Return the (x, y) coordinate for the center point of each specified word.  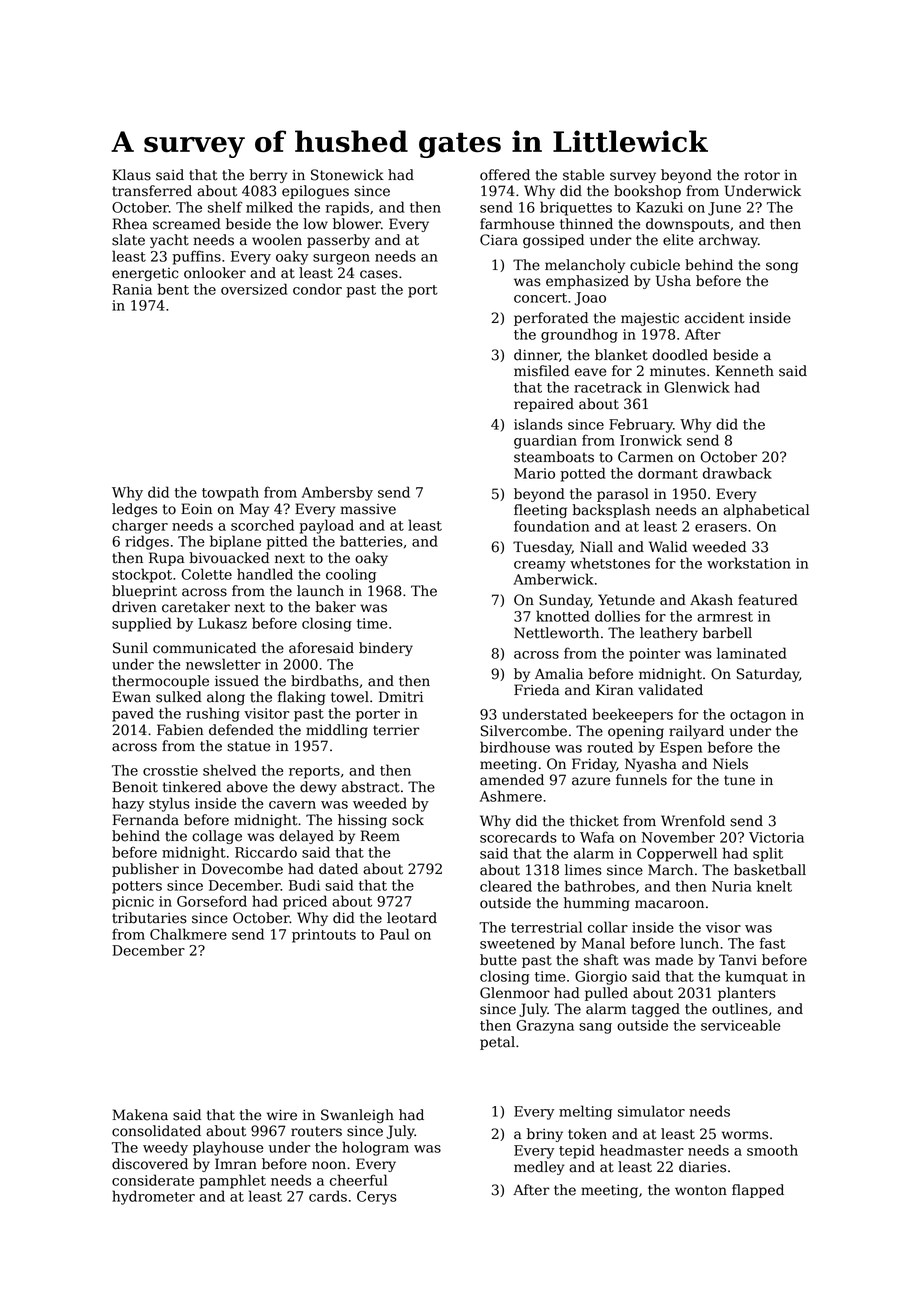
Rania (132, 289)
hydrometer (153, 1197)
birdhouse (515, 747)
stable (583, 175)
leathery (669, 634)
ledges (134, 510)
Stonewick (347, 175)
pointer (655, 655)
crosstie (170, 770)
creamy (540, 566)
